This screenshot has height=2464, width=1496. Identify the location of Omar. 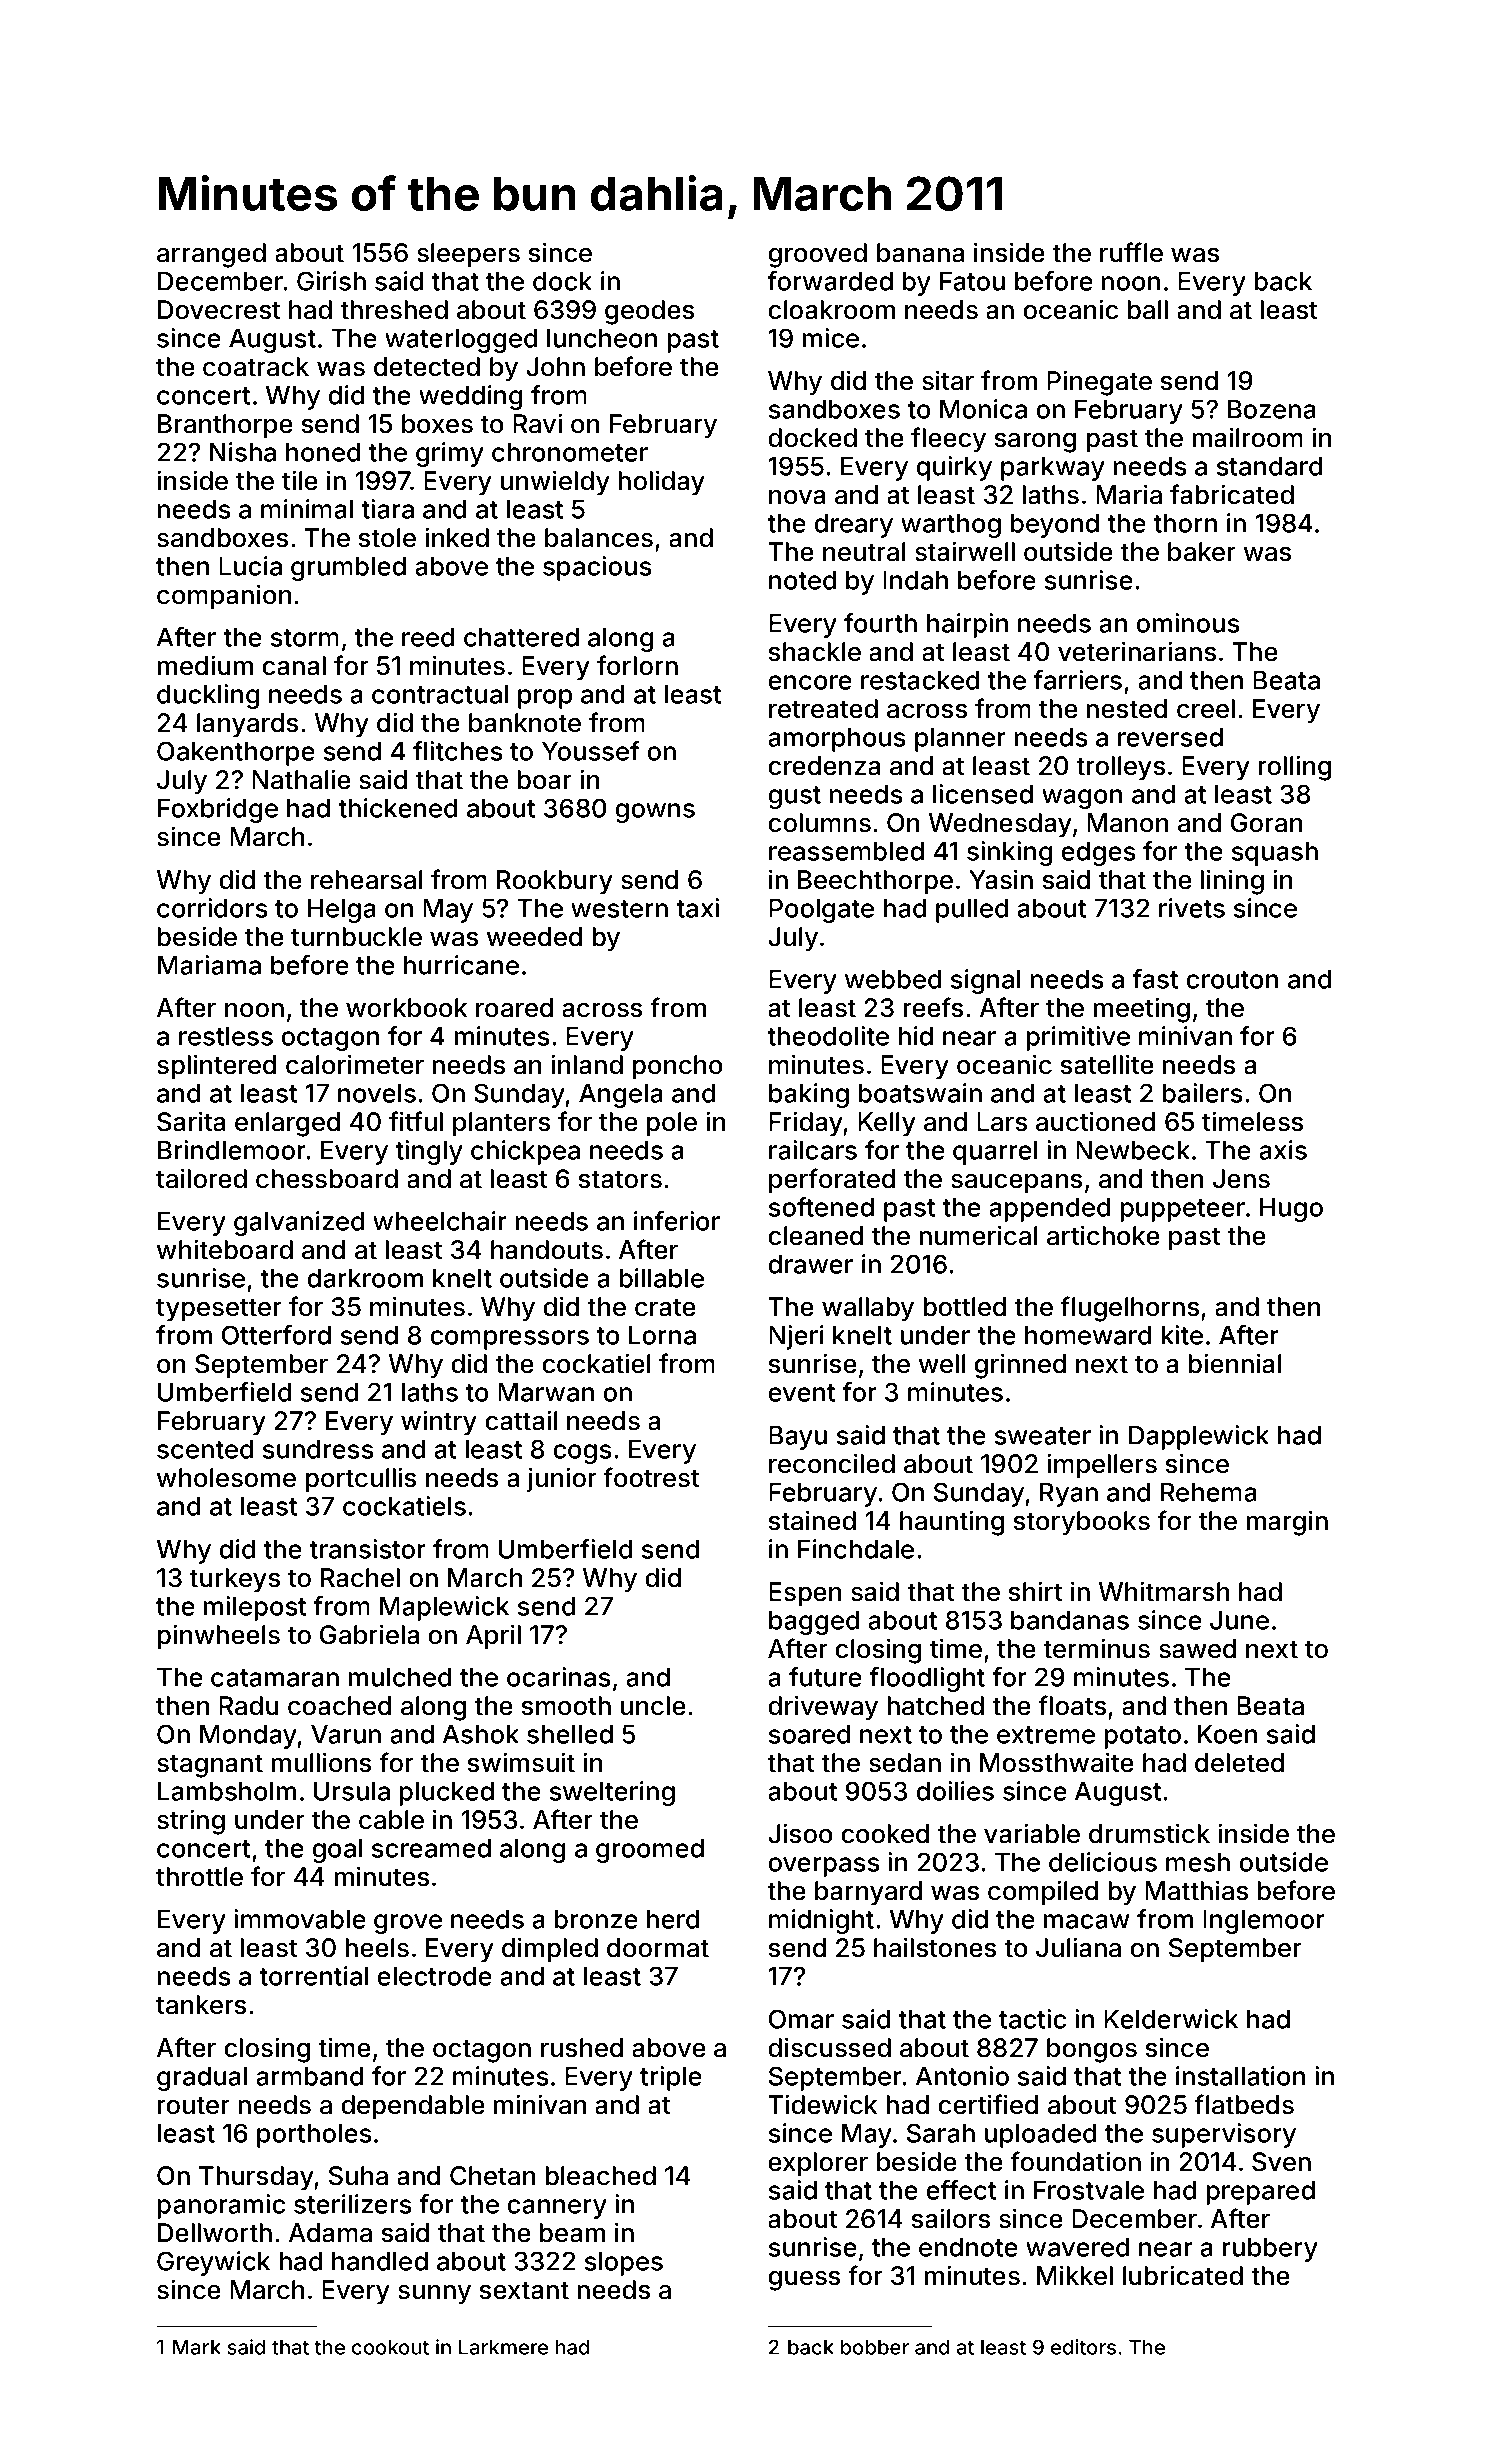
(801, 2019).
